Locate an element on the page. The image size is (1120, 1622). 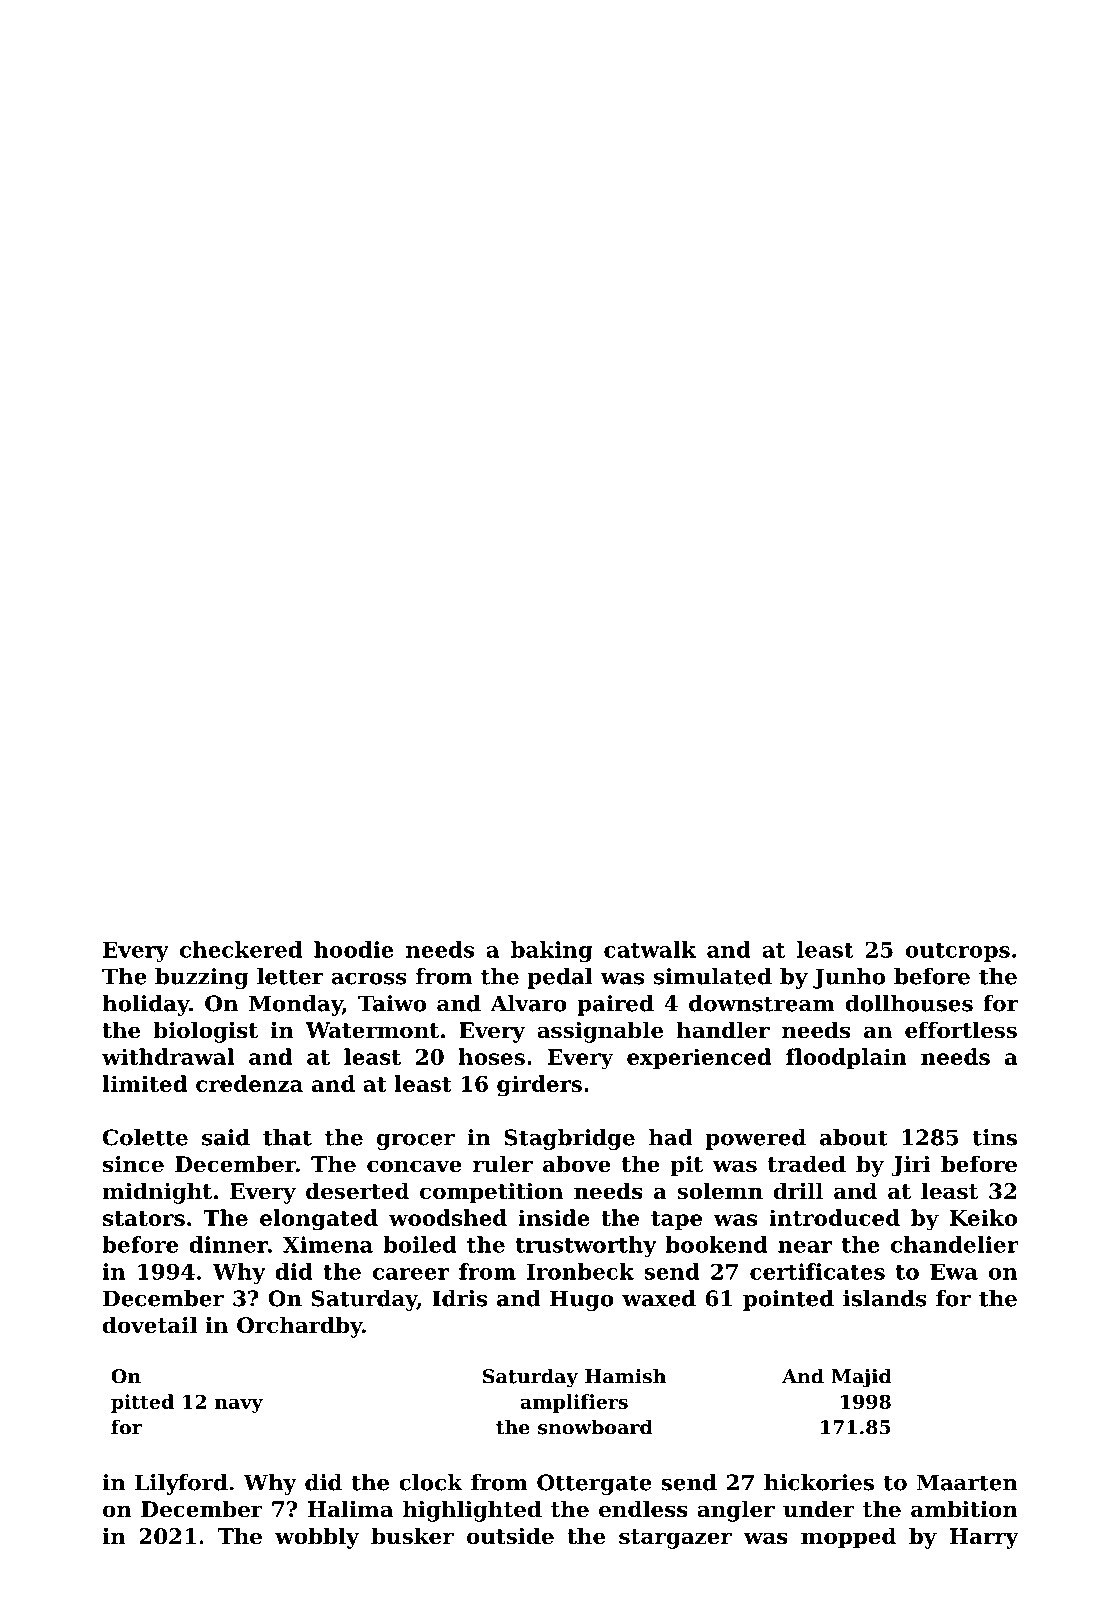
Lilyford is located at coordinates (181, 1484).
